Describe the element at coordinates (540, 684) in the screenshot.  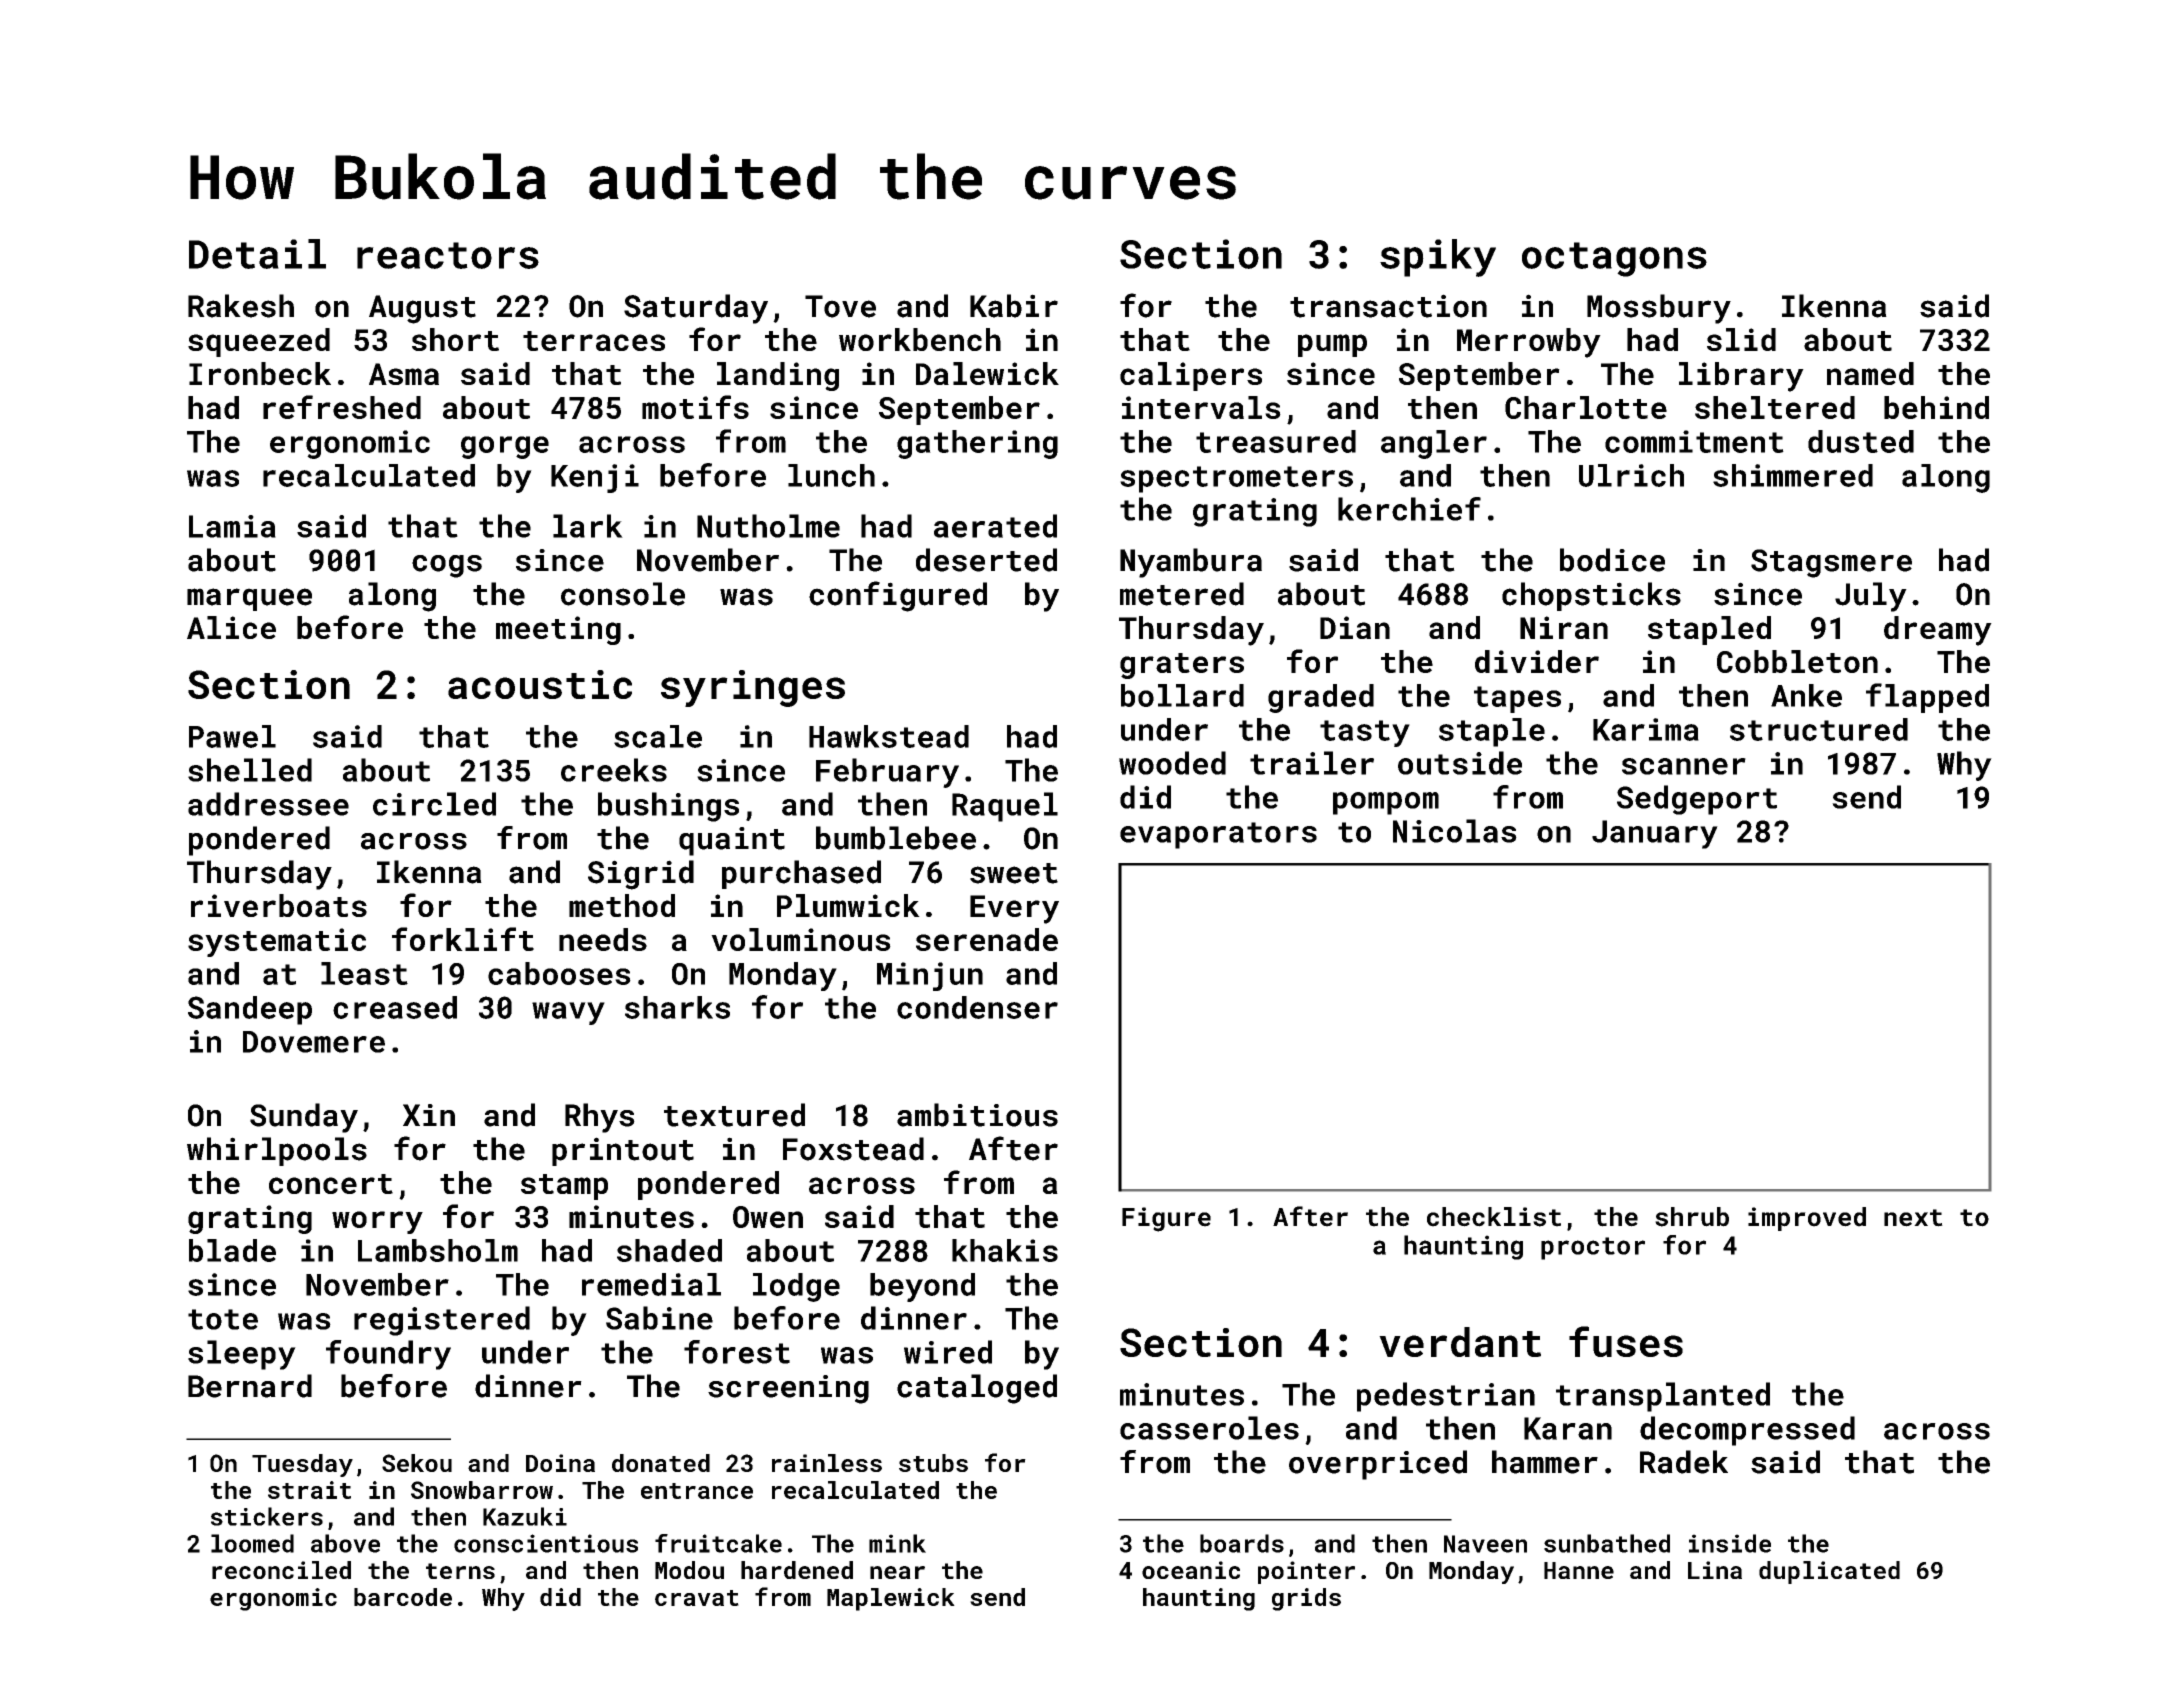
I see `acoustic` at that location.
